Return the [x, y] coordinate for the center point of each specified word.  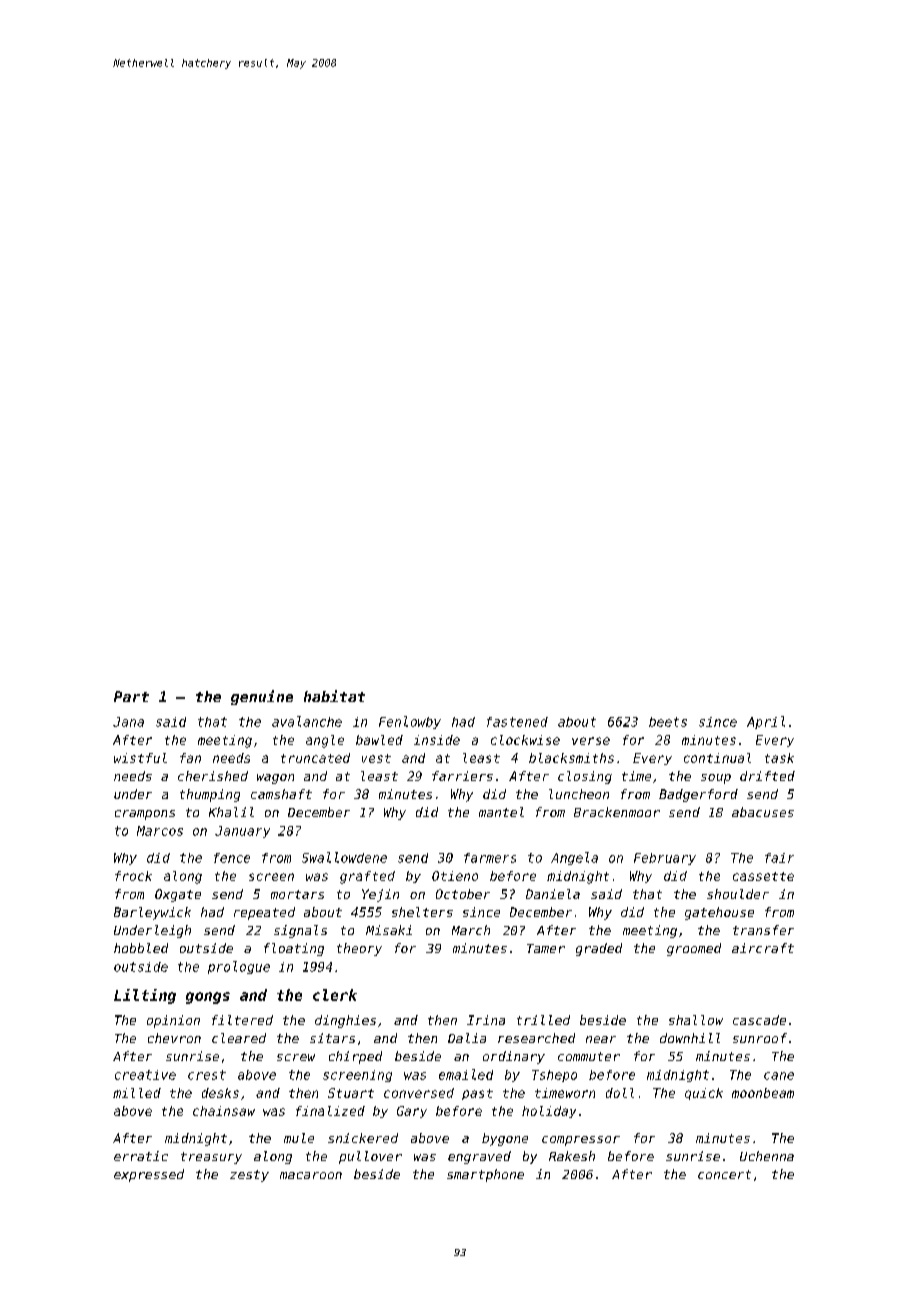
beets [668, 722]
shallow [696, 1020]
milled [137, 1093]
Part [131, 696]
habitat [334, 696]
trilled [543, 1020]
